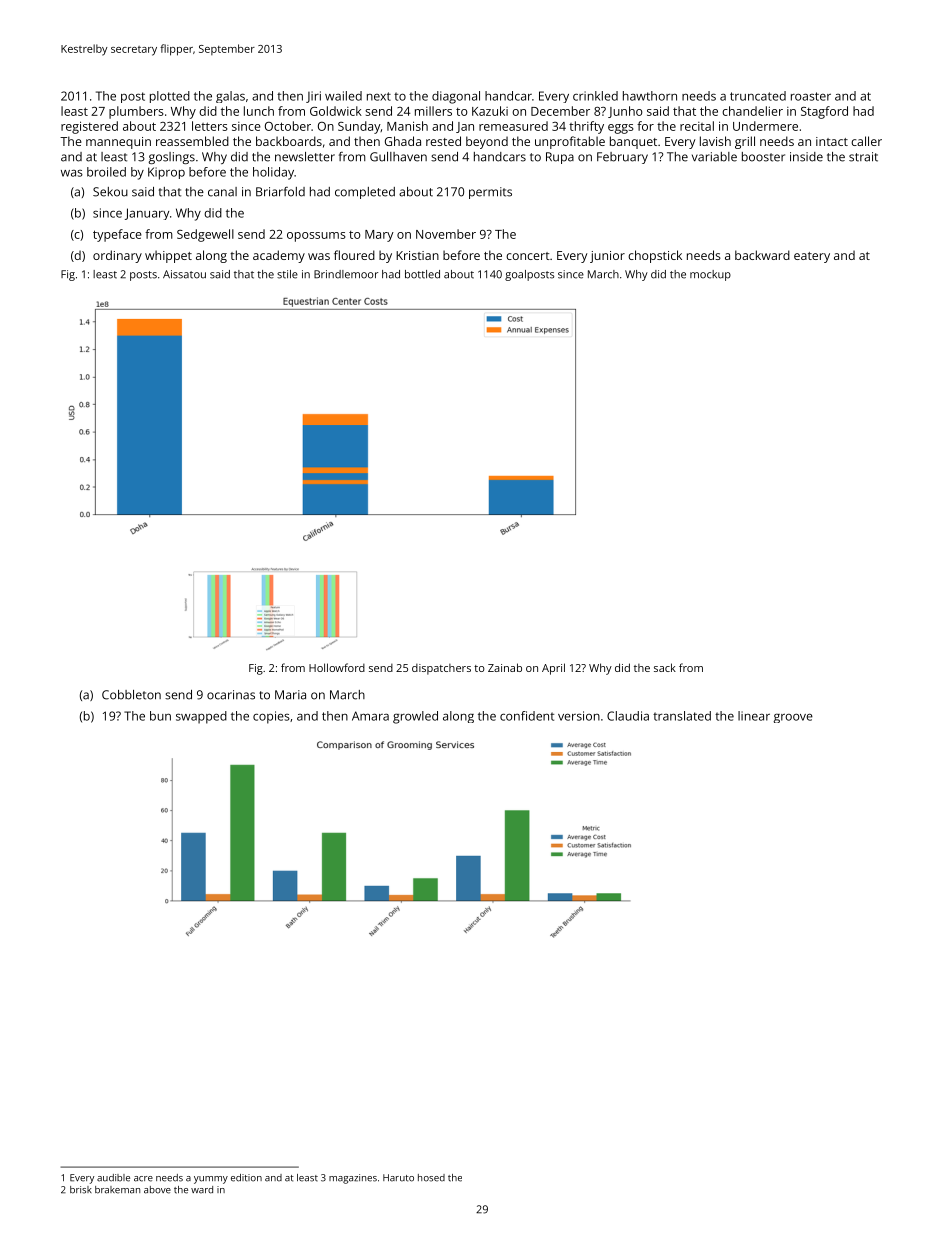 The width and height of the screenshot is (952, 1233). What do you see at coordinates (117, 256) in the screenshot?
I see `ordinary` at bounding box center [117, 256].
